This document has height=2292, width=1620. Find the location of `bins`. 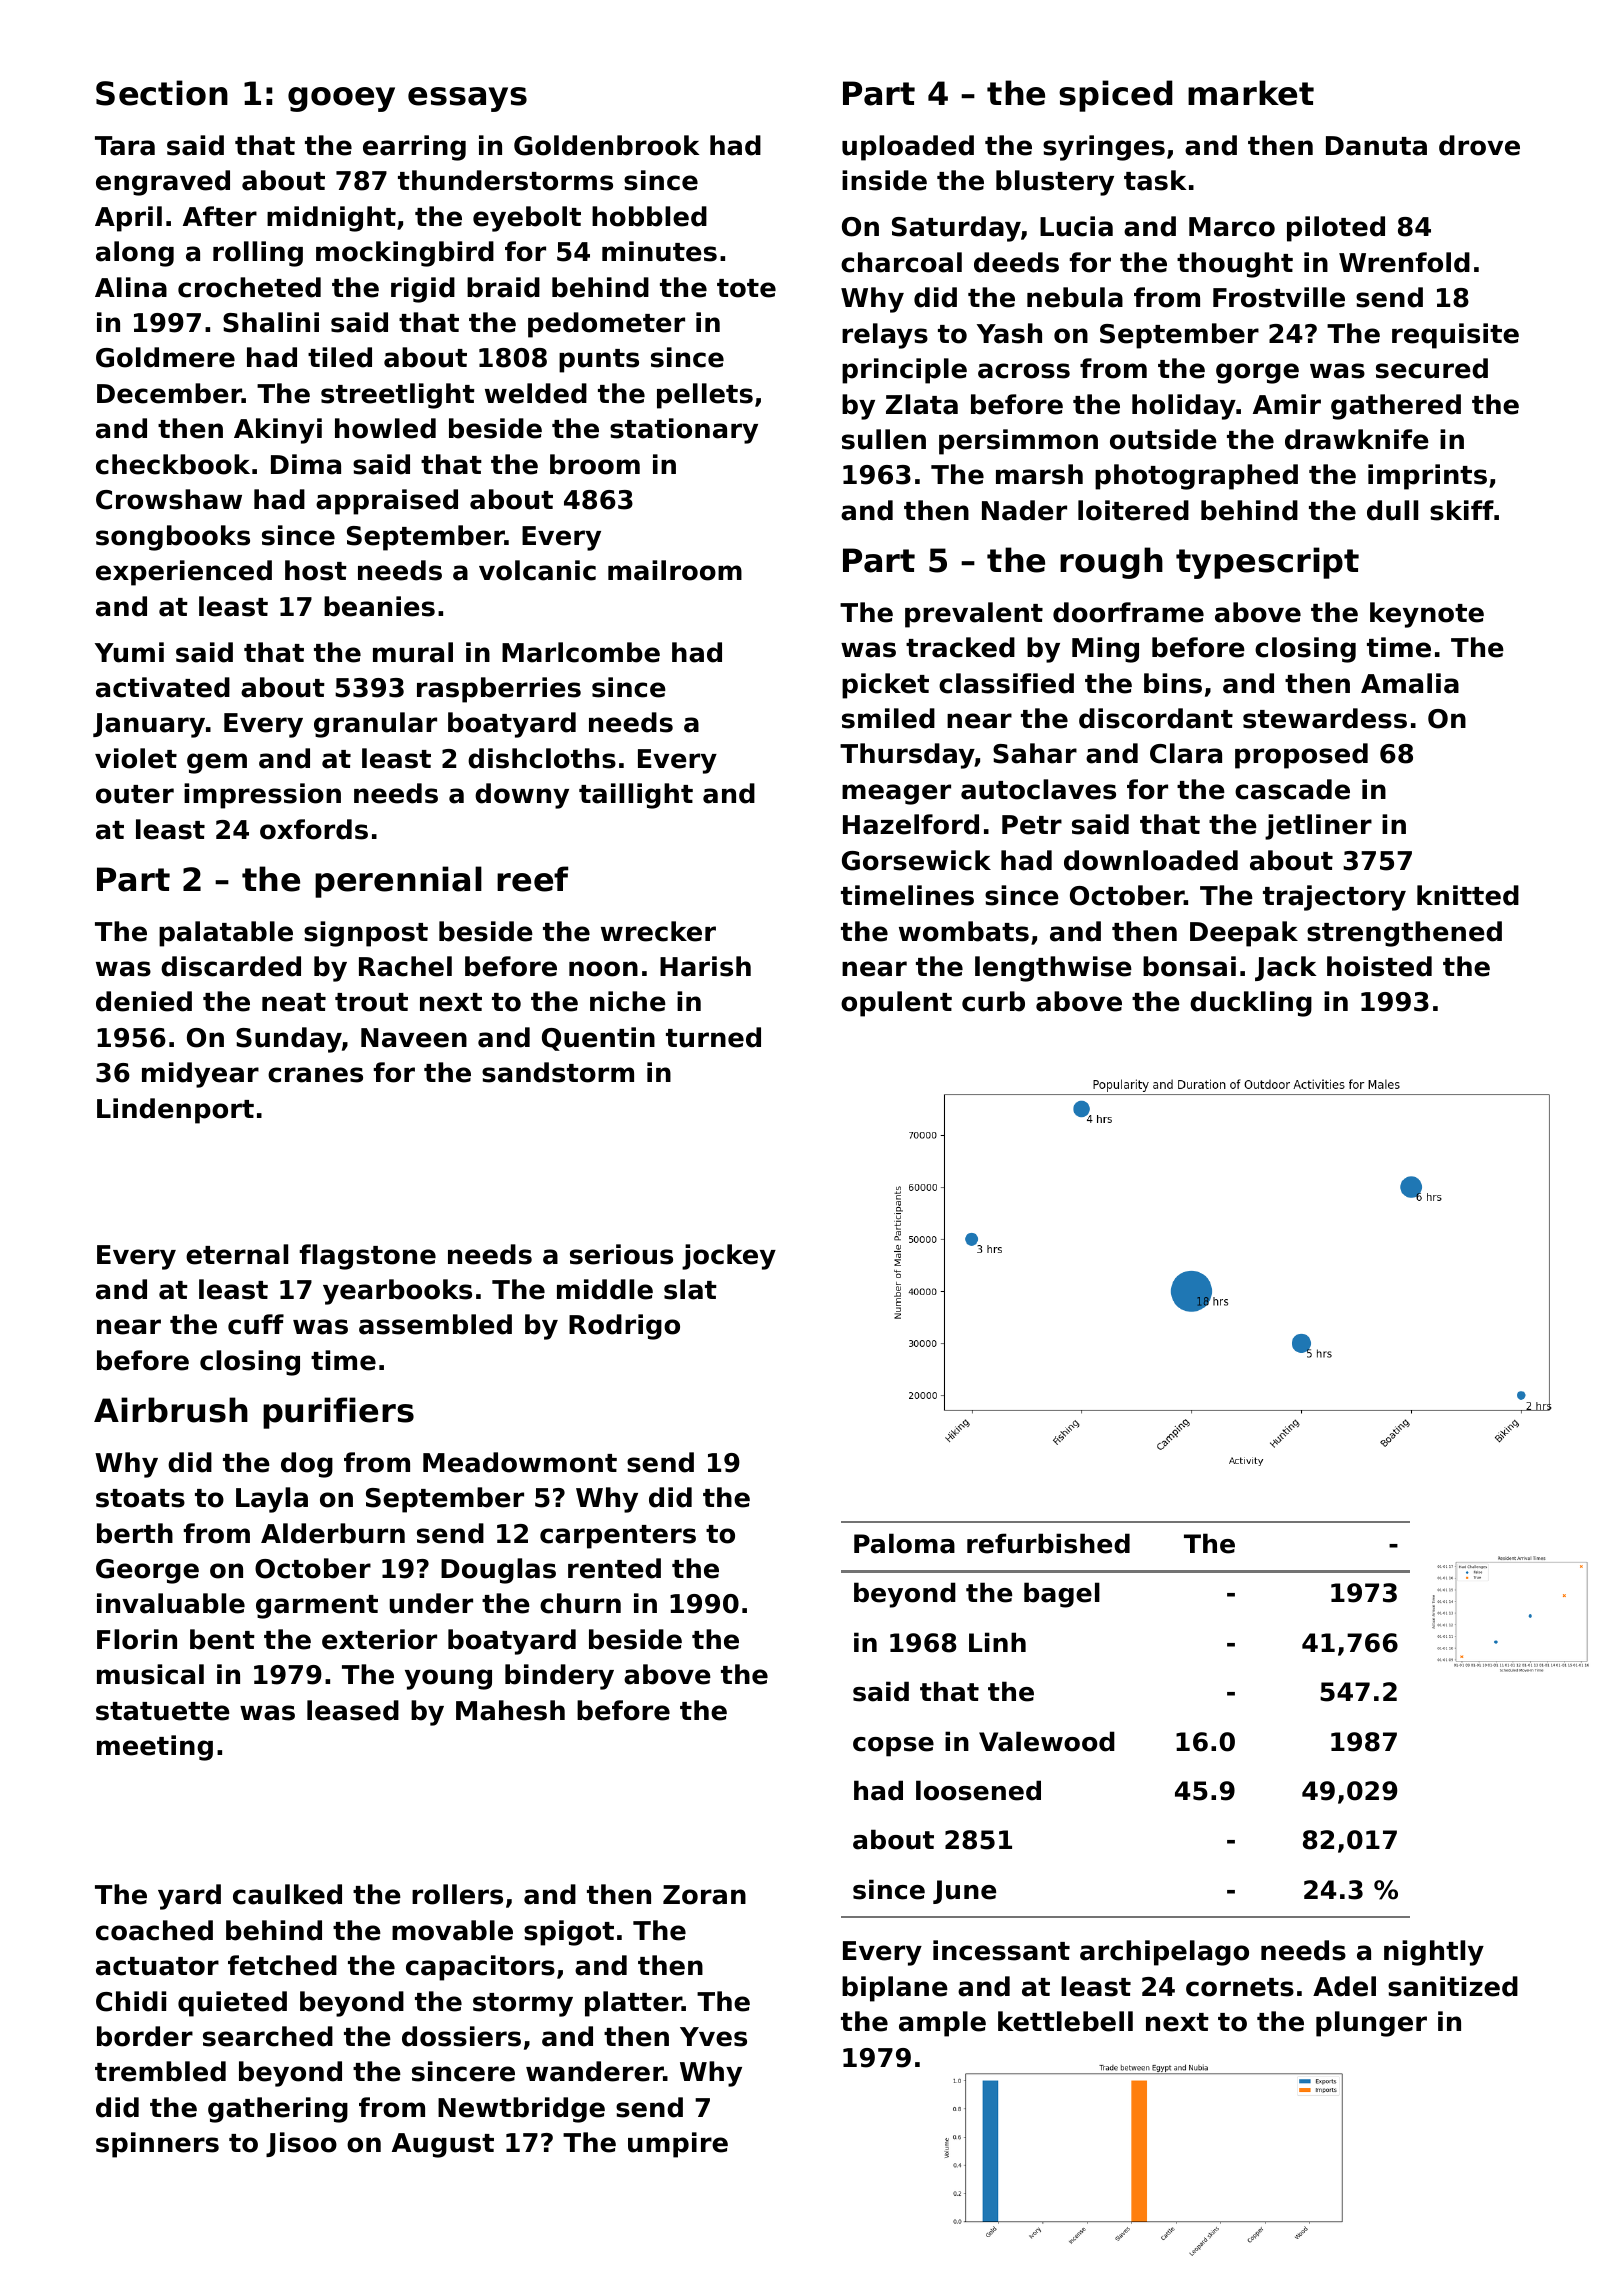

bins is located at coordinates (1173, 683).
